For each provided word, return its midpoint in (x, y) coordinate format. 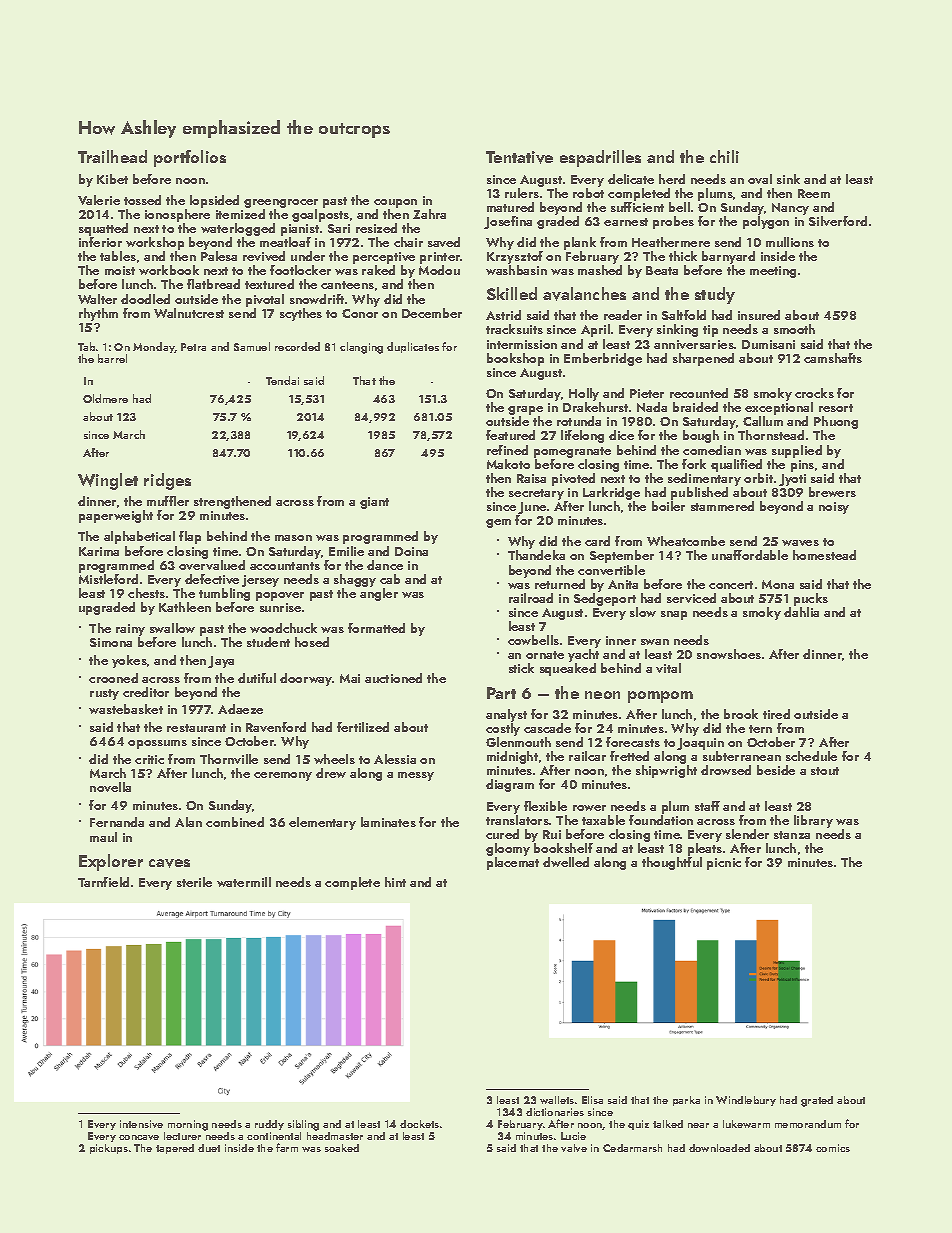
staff (707, 806)
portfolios (190, 158)
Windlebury (746, 1101)
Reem (814, 193)
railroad (531, 598)
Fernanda (117, 822)
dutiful (257, 678)
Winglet (108, 481)
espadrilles (600, 158)
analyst (506, 715)
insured (759, 315)
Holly (584, 394)
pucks (811, 599)
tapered (175, 1149)
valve (574, 1148)
